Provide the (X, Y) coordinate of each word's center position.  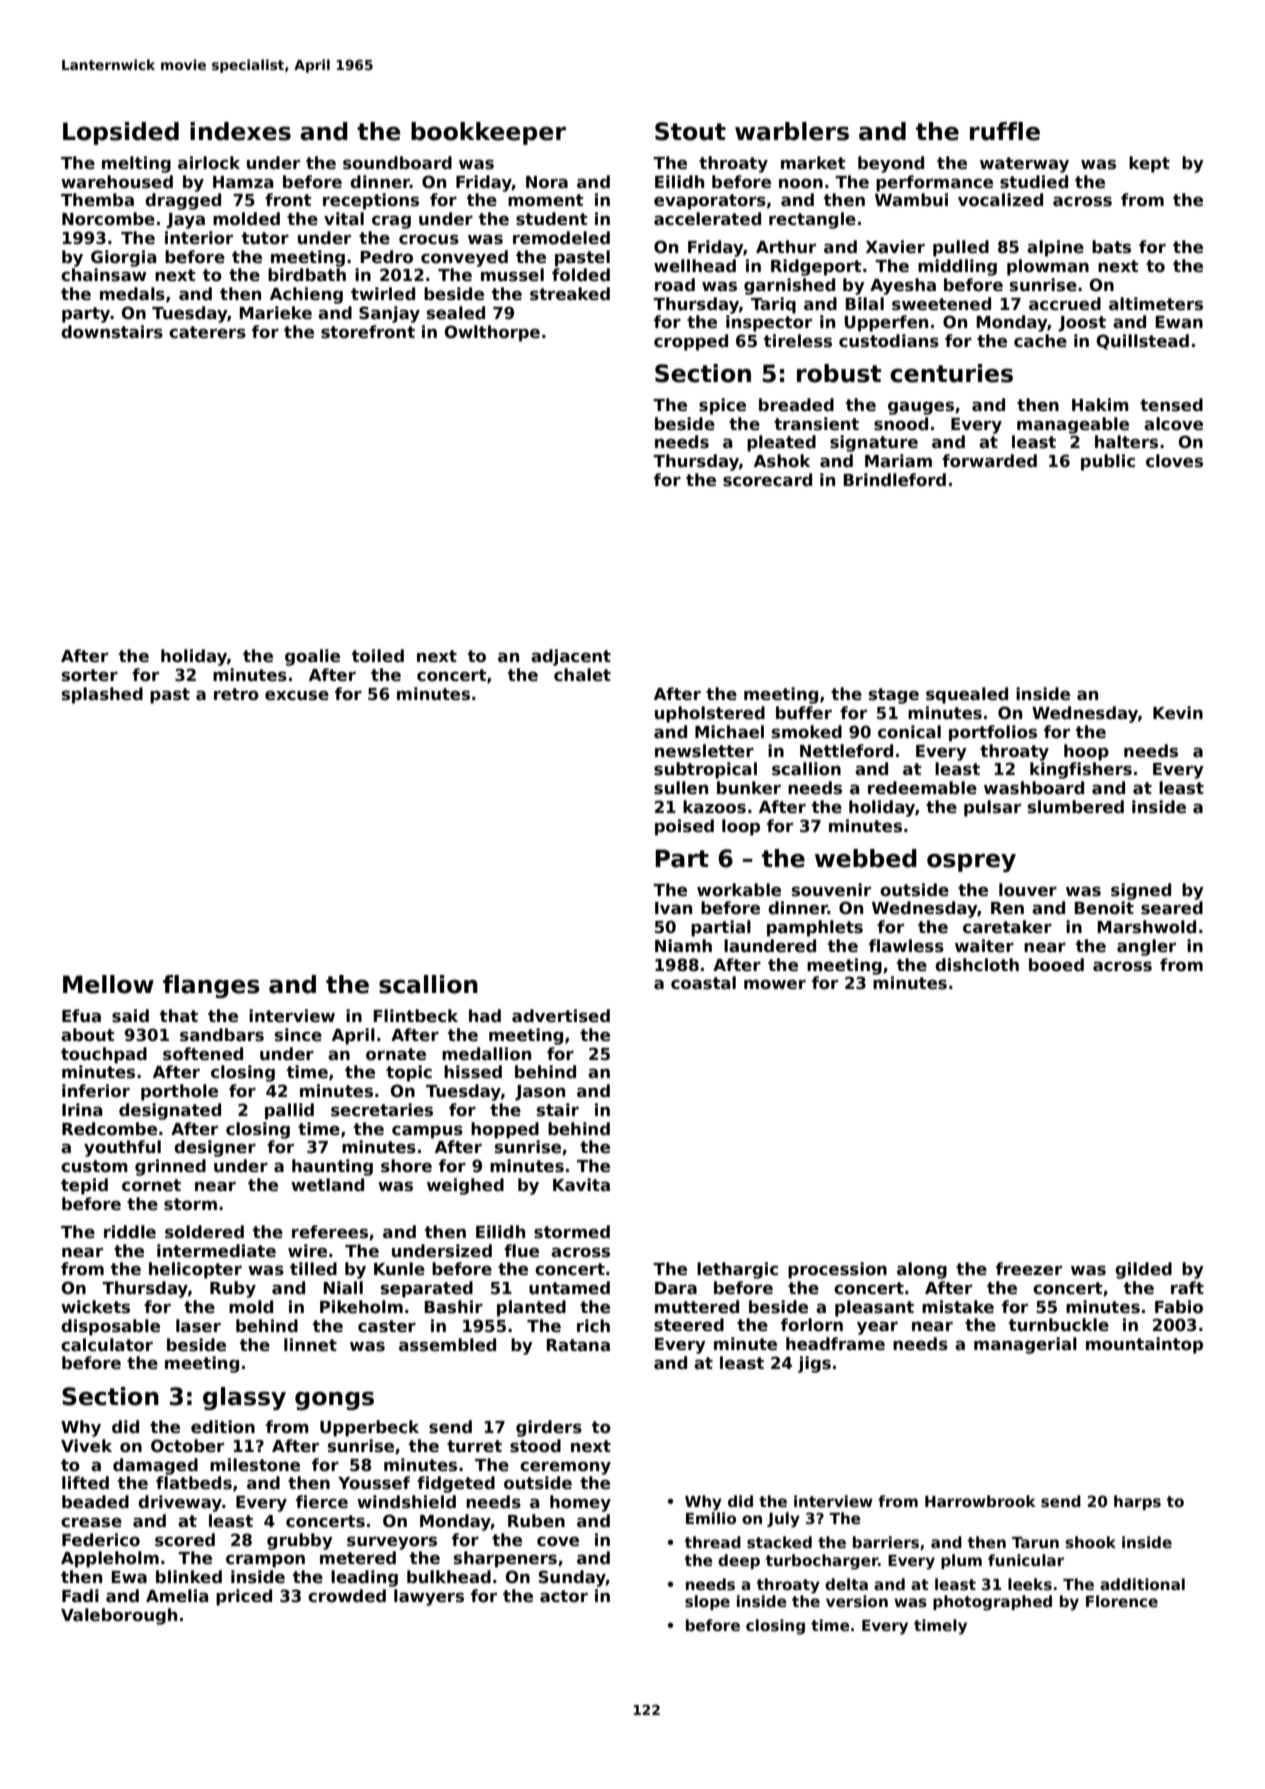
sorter (90, 675)
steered (689, 1325)
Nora (547, 182)
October (187, 1446)
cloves (1174, 461)
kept (1149, 164)
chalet (582, 675)
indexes (240, 131)
